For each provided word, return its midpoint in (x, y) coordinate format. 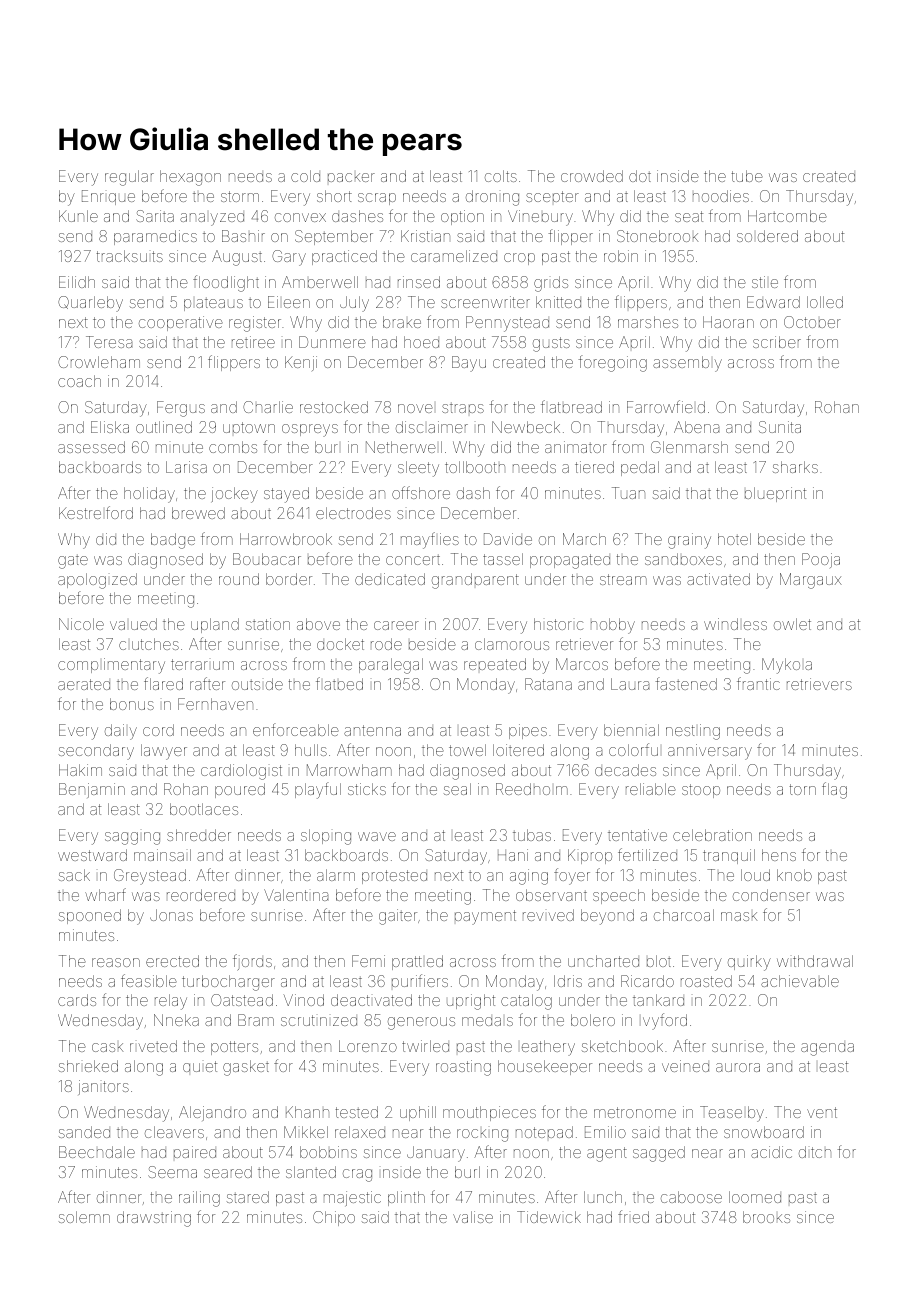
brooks (766, 1217)
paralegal (391, 666)
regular (129, 178)
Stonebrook (657, 236)
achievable (800, 981)
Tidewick (549, 1217)
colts (501, 176)
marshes (648, 322)
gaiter (398, 917)
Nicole (81, 624)
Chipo (334, 1218)
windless (735, 624)
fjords (252, 962)
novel (415, 408)
